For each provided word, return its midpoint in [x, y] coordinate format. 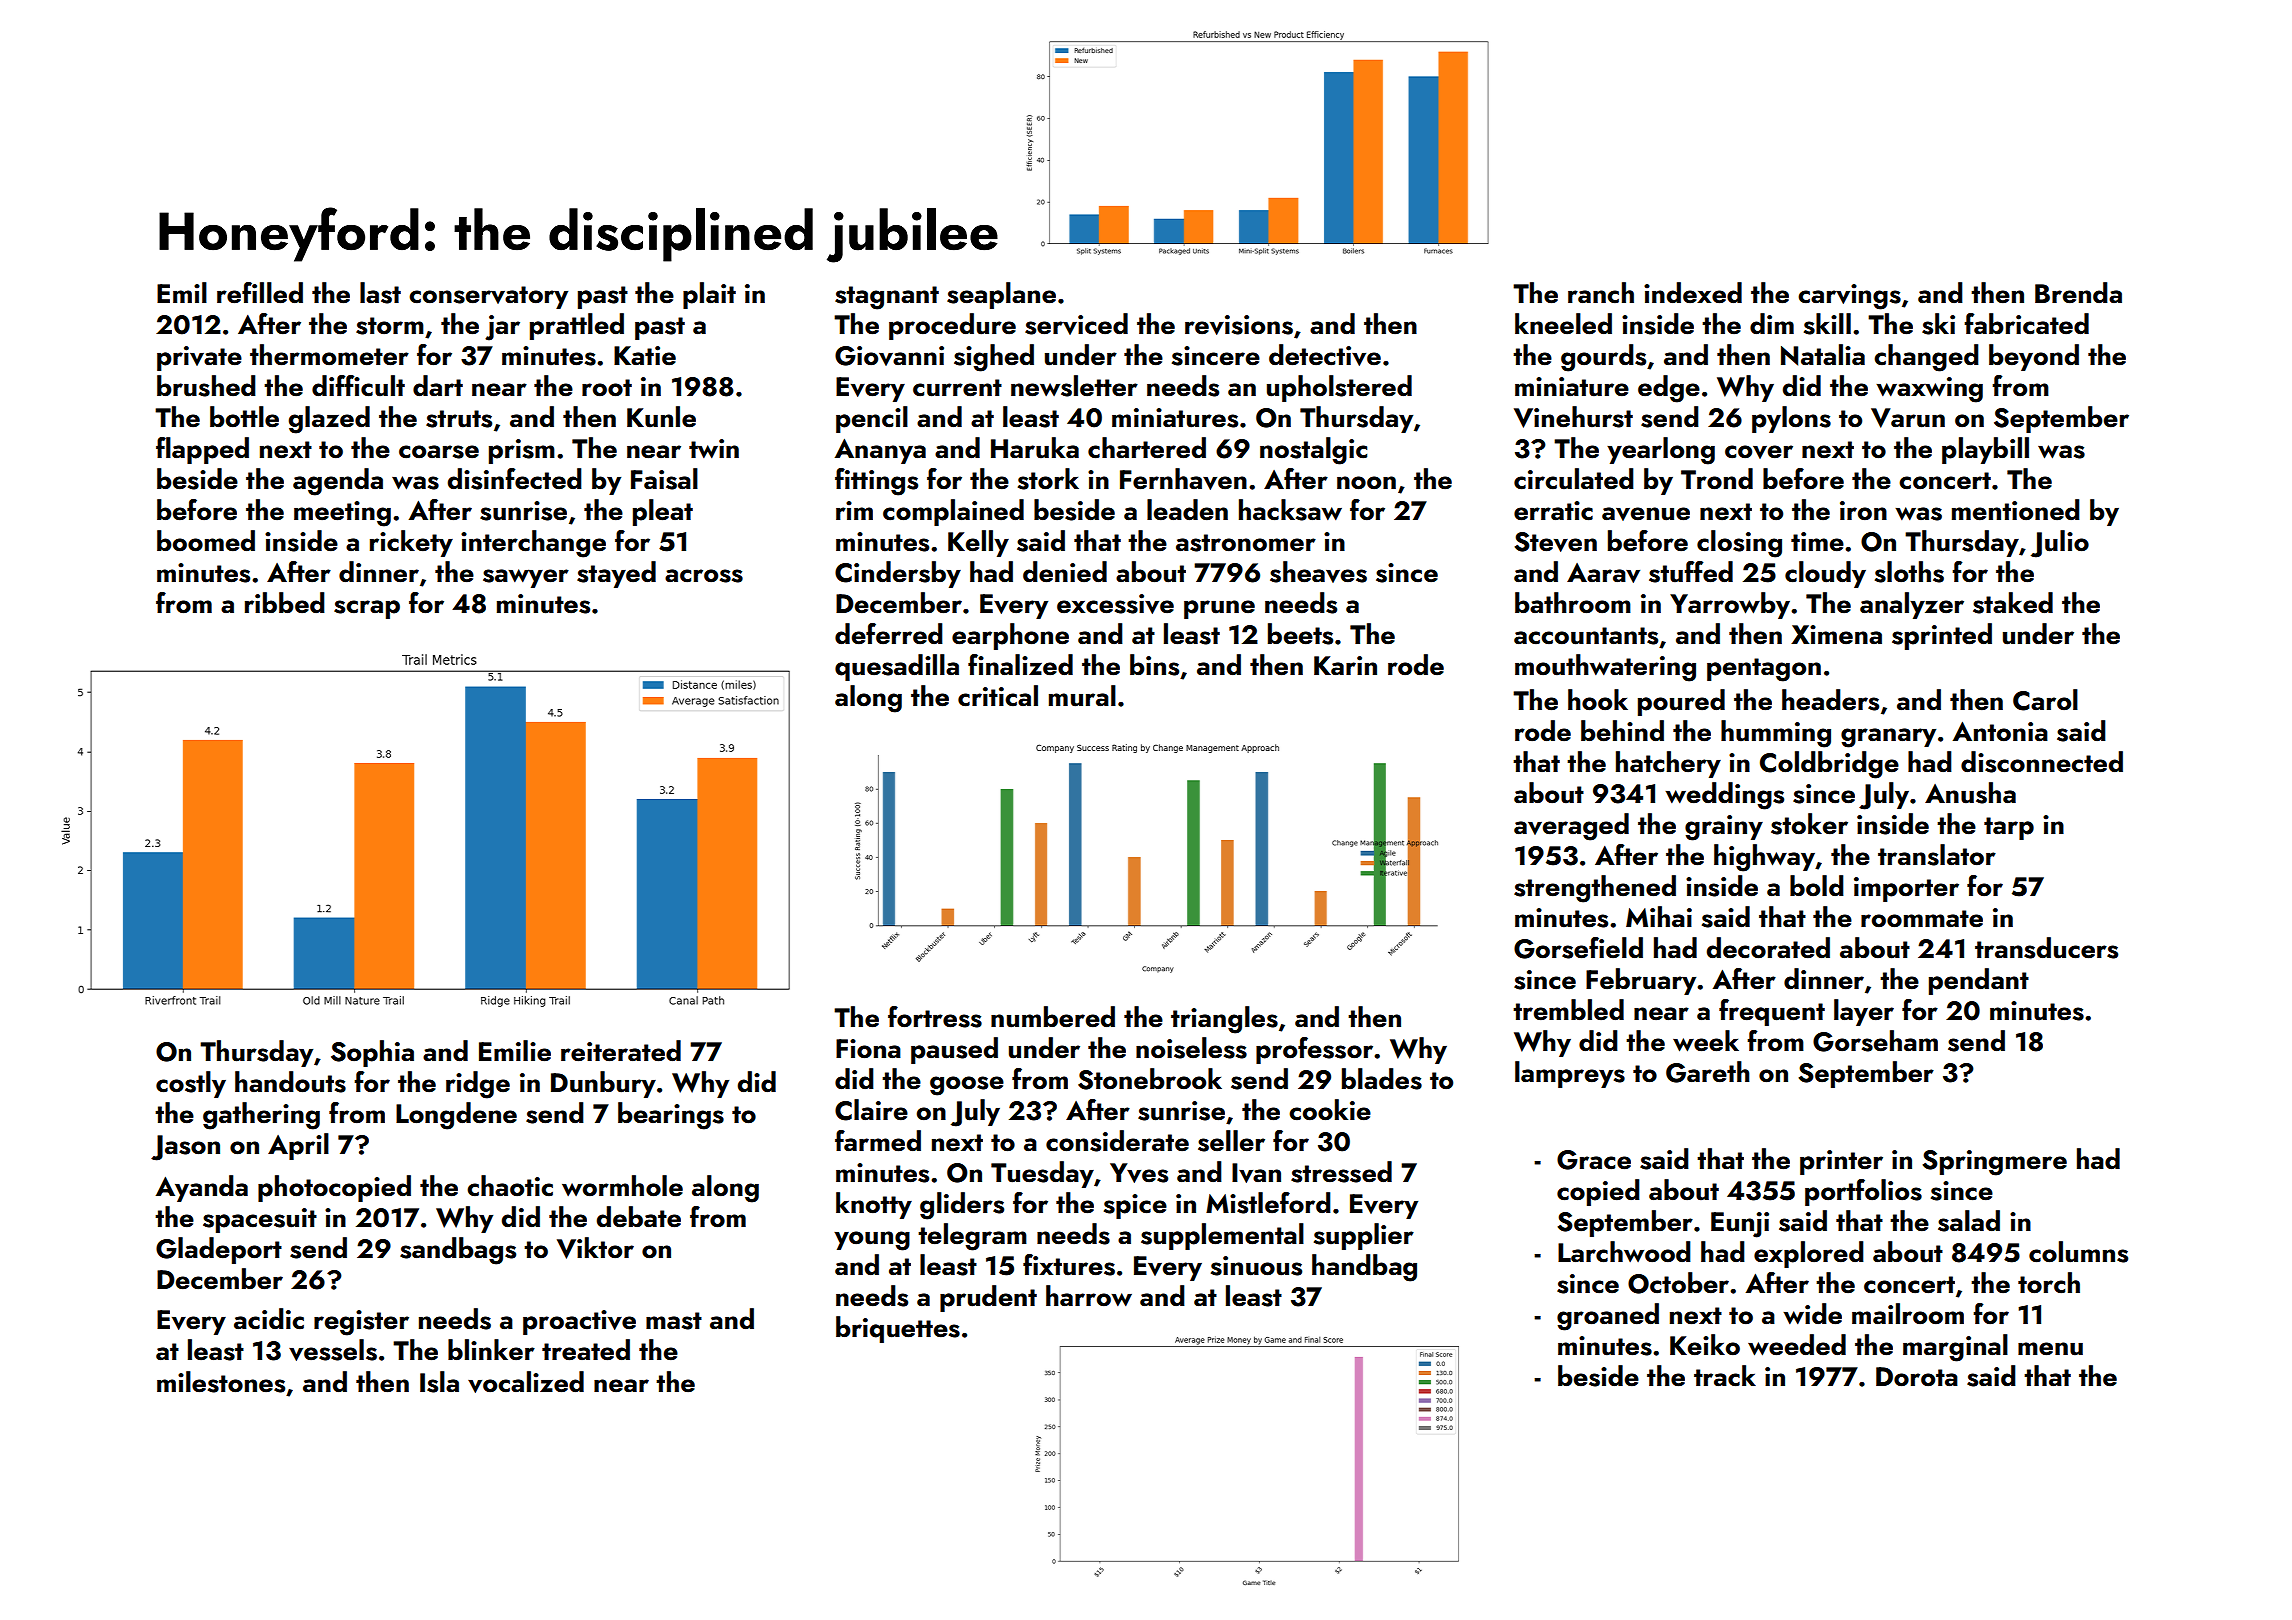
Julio [2060, 544]
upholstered [1339, 388]
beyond [2034, 357]
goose [967, 1086]
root [607, 388]
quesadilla [897, 667]
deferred [889, 634]
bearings [671, 1116]
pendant [1979, 981]
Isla [439, 1382]
